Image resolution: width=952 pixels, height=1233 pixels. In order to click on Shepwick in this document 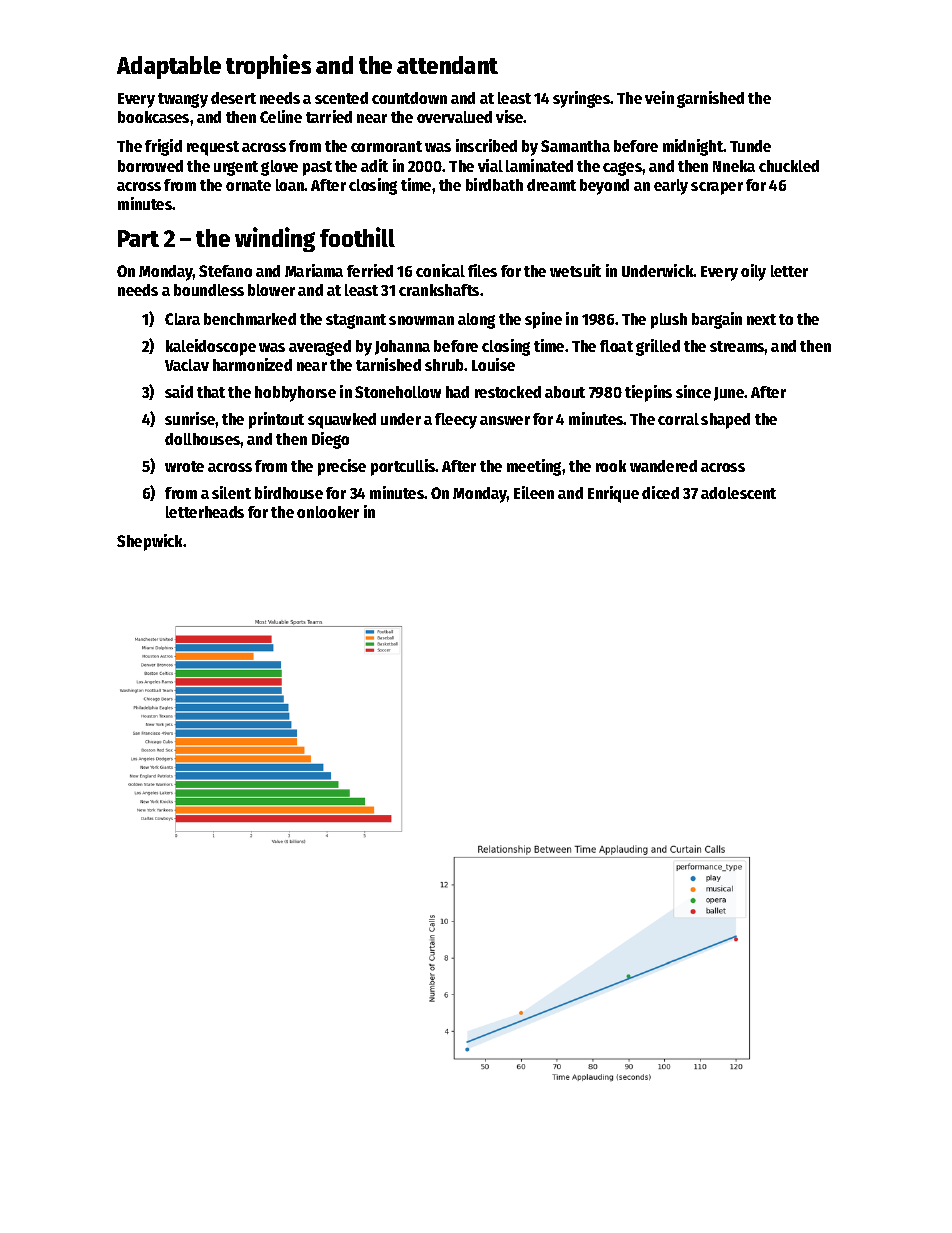, I will do `click(150, 542)`.
